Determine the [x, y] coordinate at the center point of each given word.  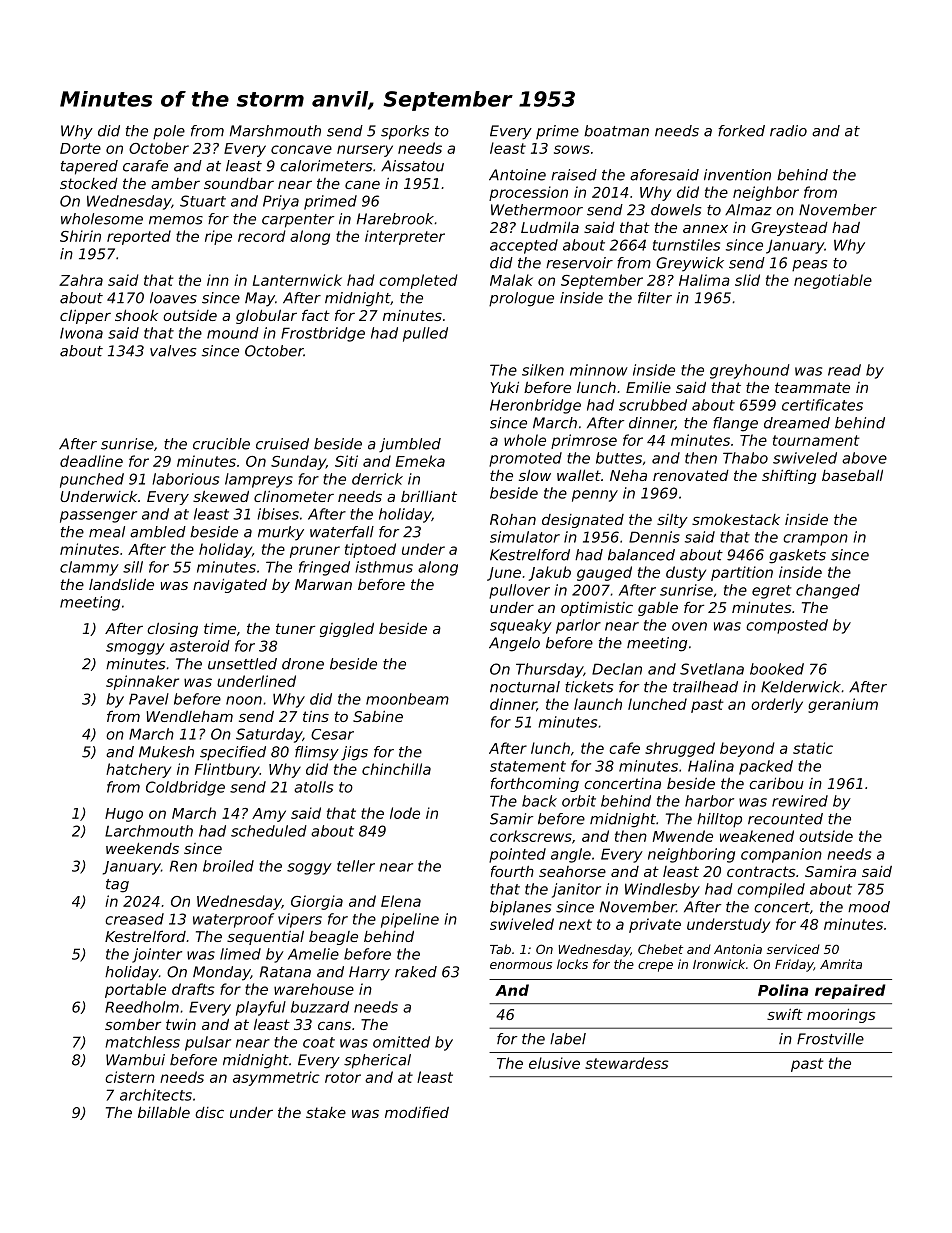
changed [828, 591]
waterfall [342, 532]
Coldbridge [185, 788]
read [844, 370]
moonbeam [407, 699]
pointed [517, 855]
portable [135, 990]
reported [139, 237]
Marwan [323, 584]
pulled [425, 334]
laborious [185, 479]
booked [777, 669]
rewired [800, 801]
